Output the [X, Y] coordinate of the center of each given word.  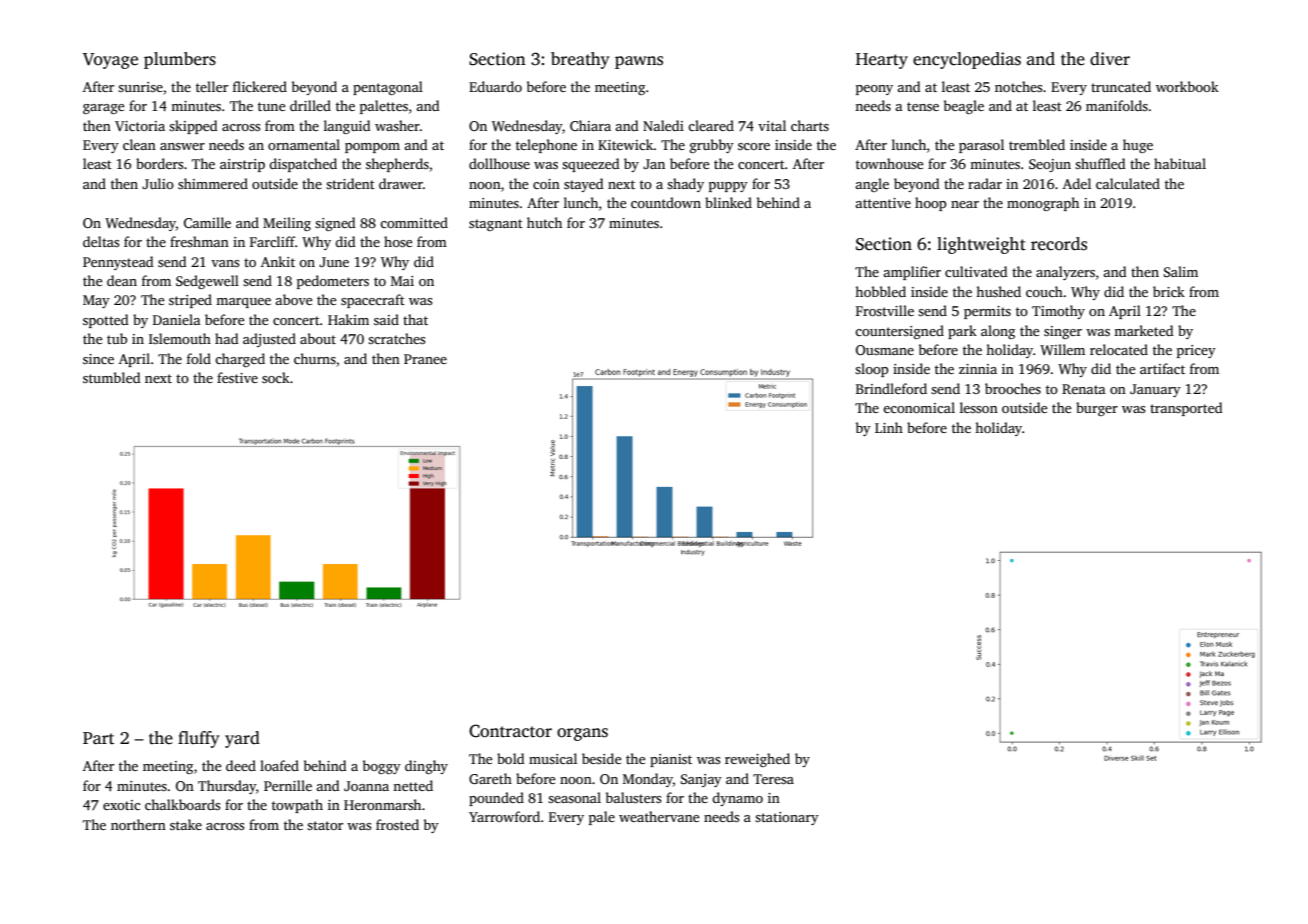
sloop [872, 370]
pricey [1196, 351]
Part [98, 738]
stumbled [112, 377]
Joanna [366, 786]
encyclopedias [967, 60]
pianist [671, 760]
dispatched [303, 165]
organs [582, 734]
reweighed [757, 760]
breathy [580, 60]
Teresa [773, 779]
